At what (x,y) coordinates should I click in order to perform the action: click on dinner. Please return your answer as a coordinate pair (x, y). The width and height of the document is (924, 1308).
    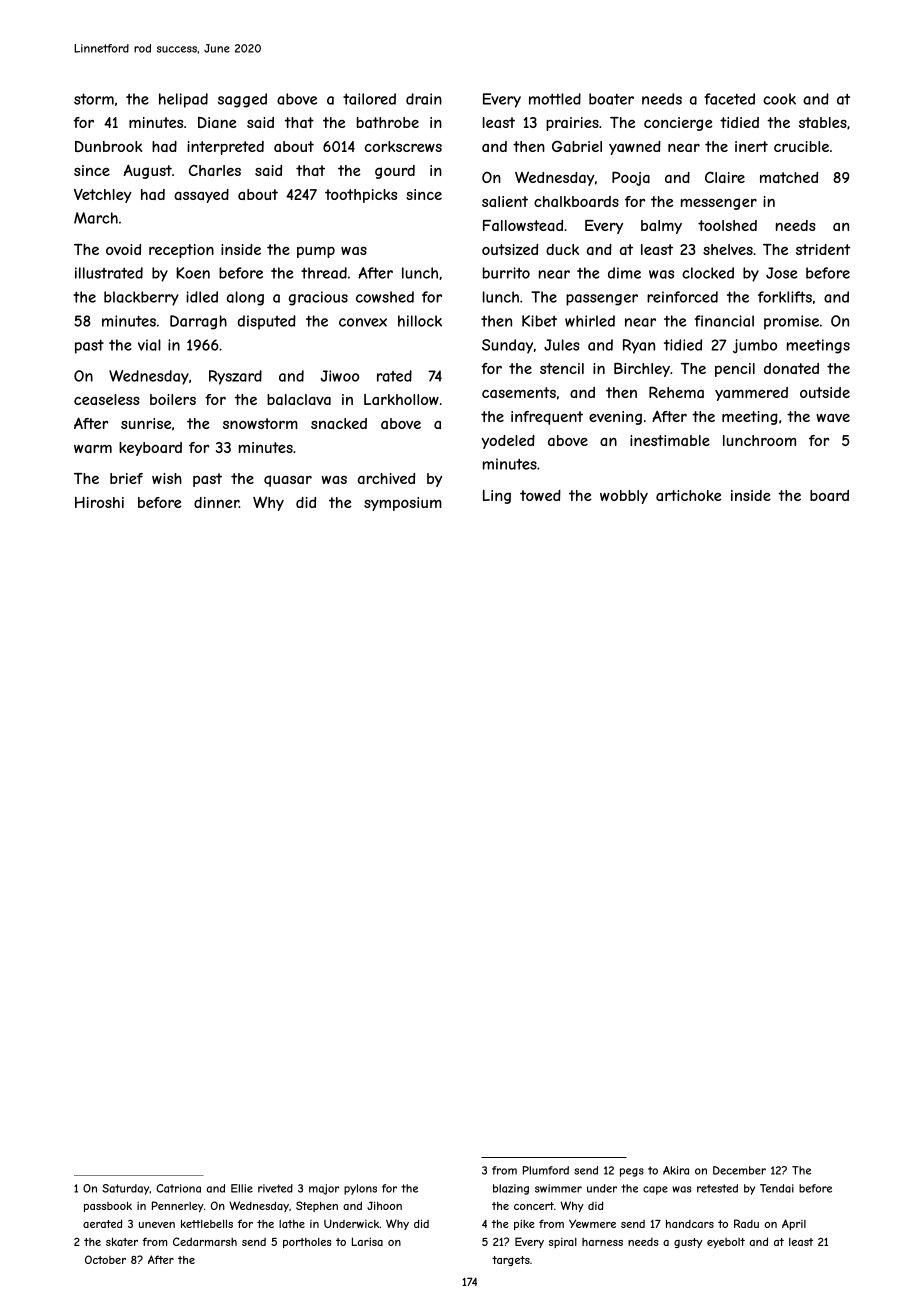
    Looking at the image, I should click on (216, 502).
